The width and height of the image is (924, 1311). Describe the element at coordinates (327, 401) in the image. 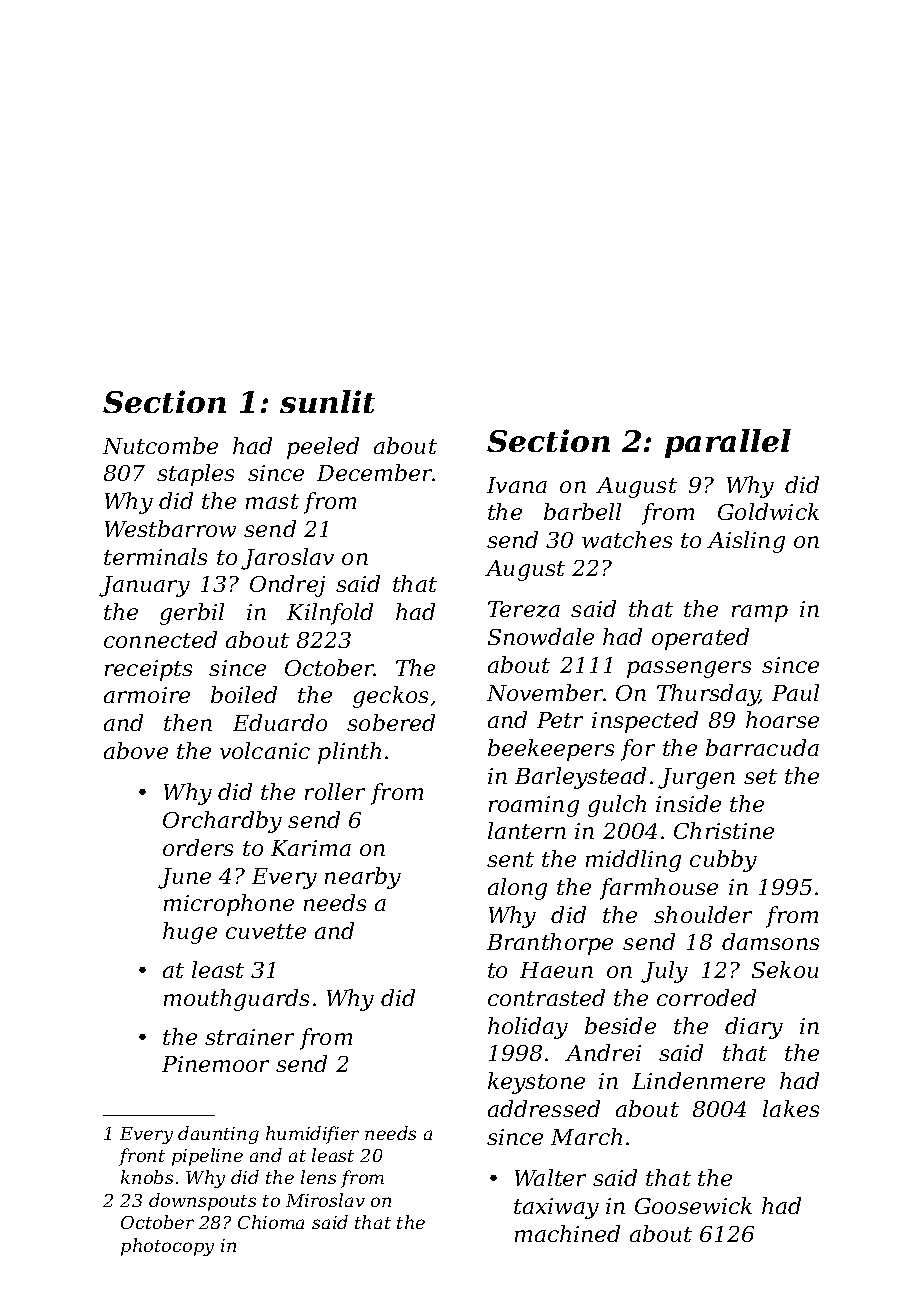

I see `sunlit` at that location.
